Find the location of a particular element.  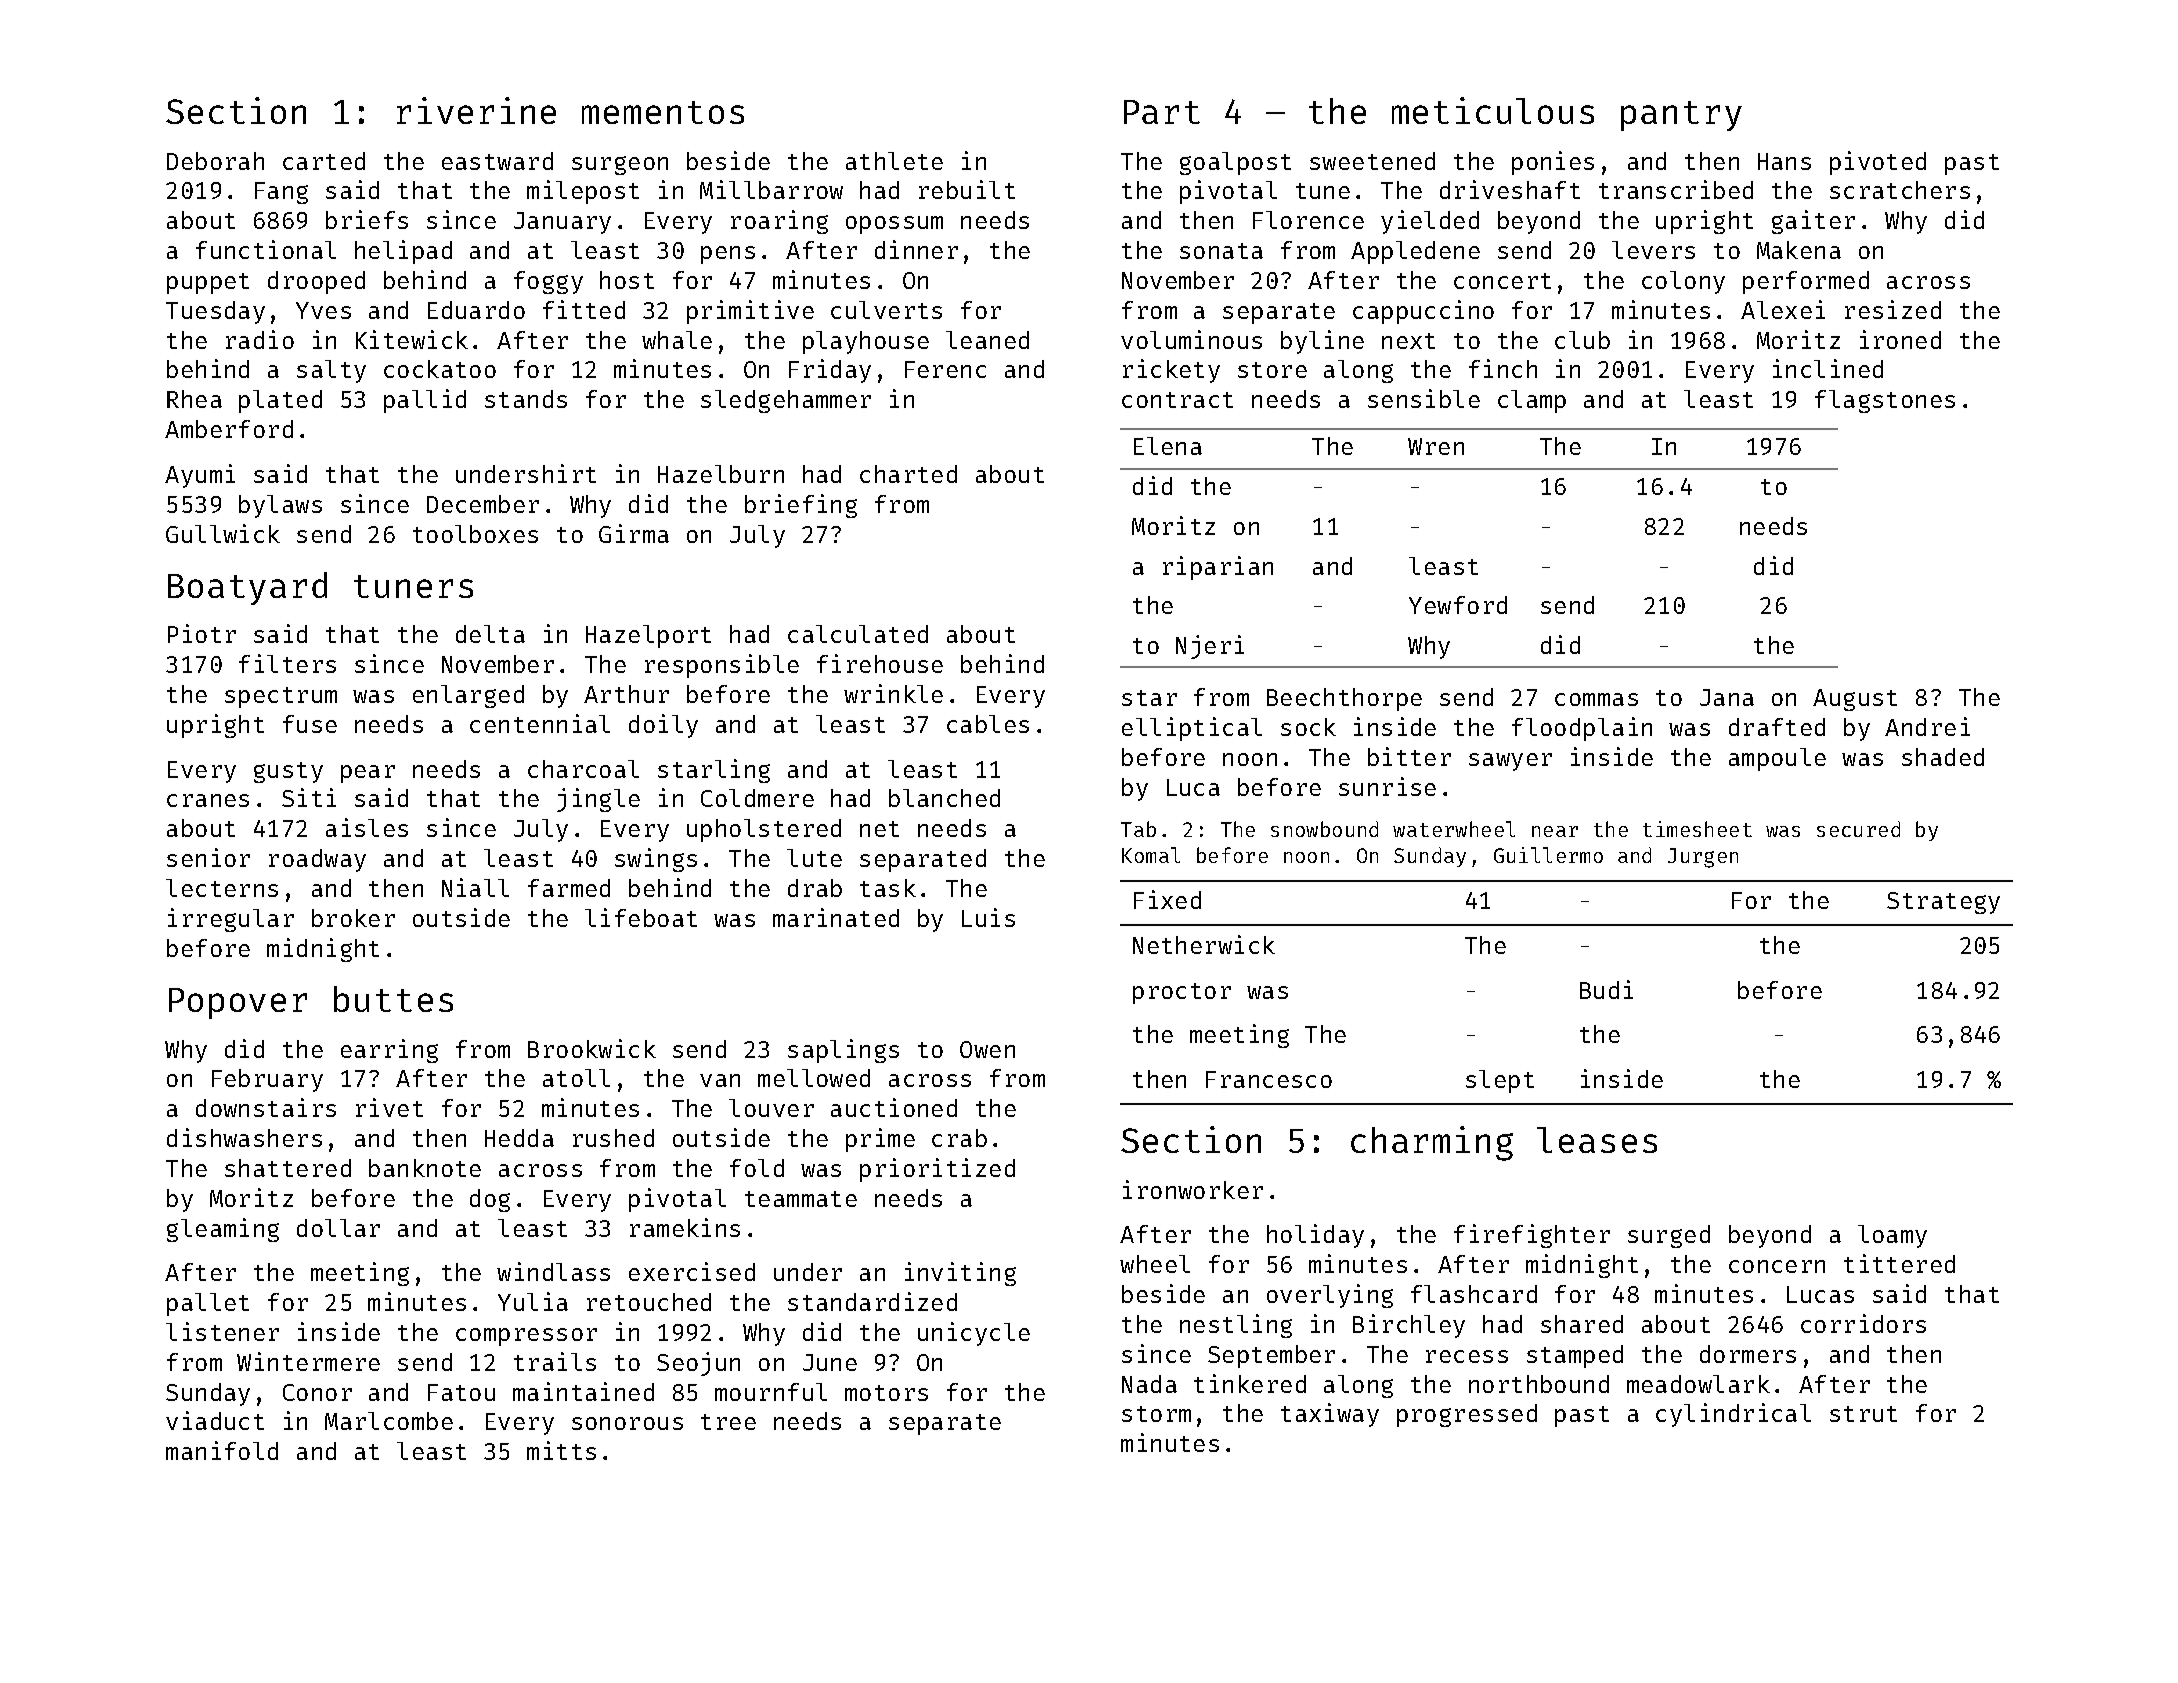

Njeri is located at coordinates (1210, 647).
